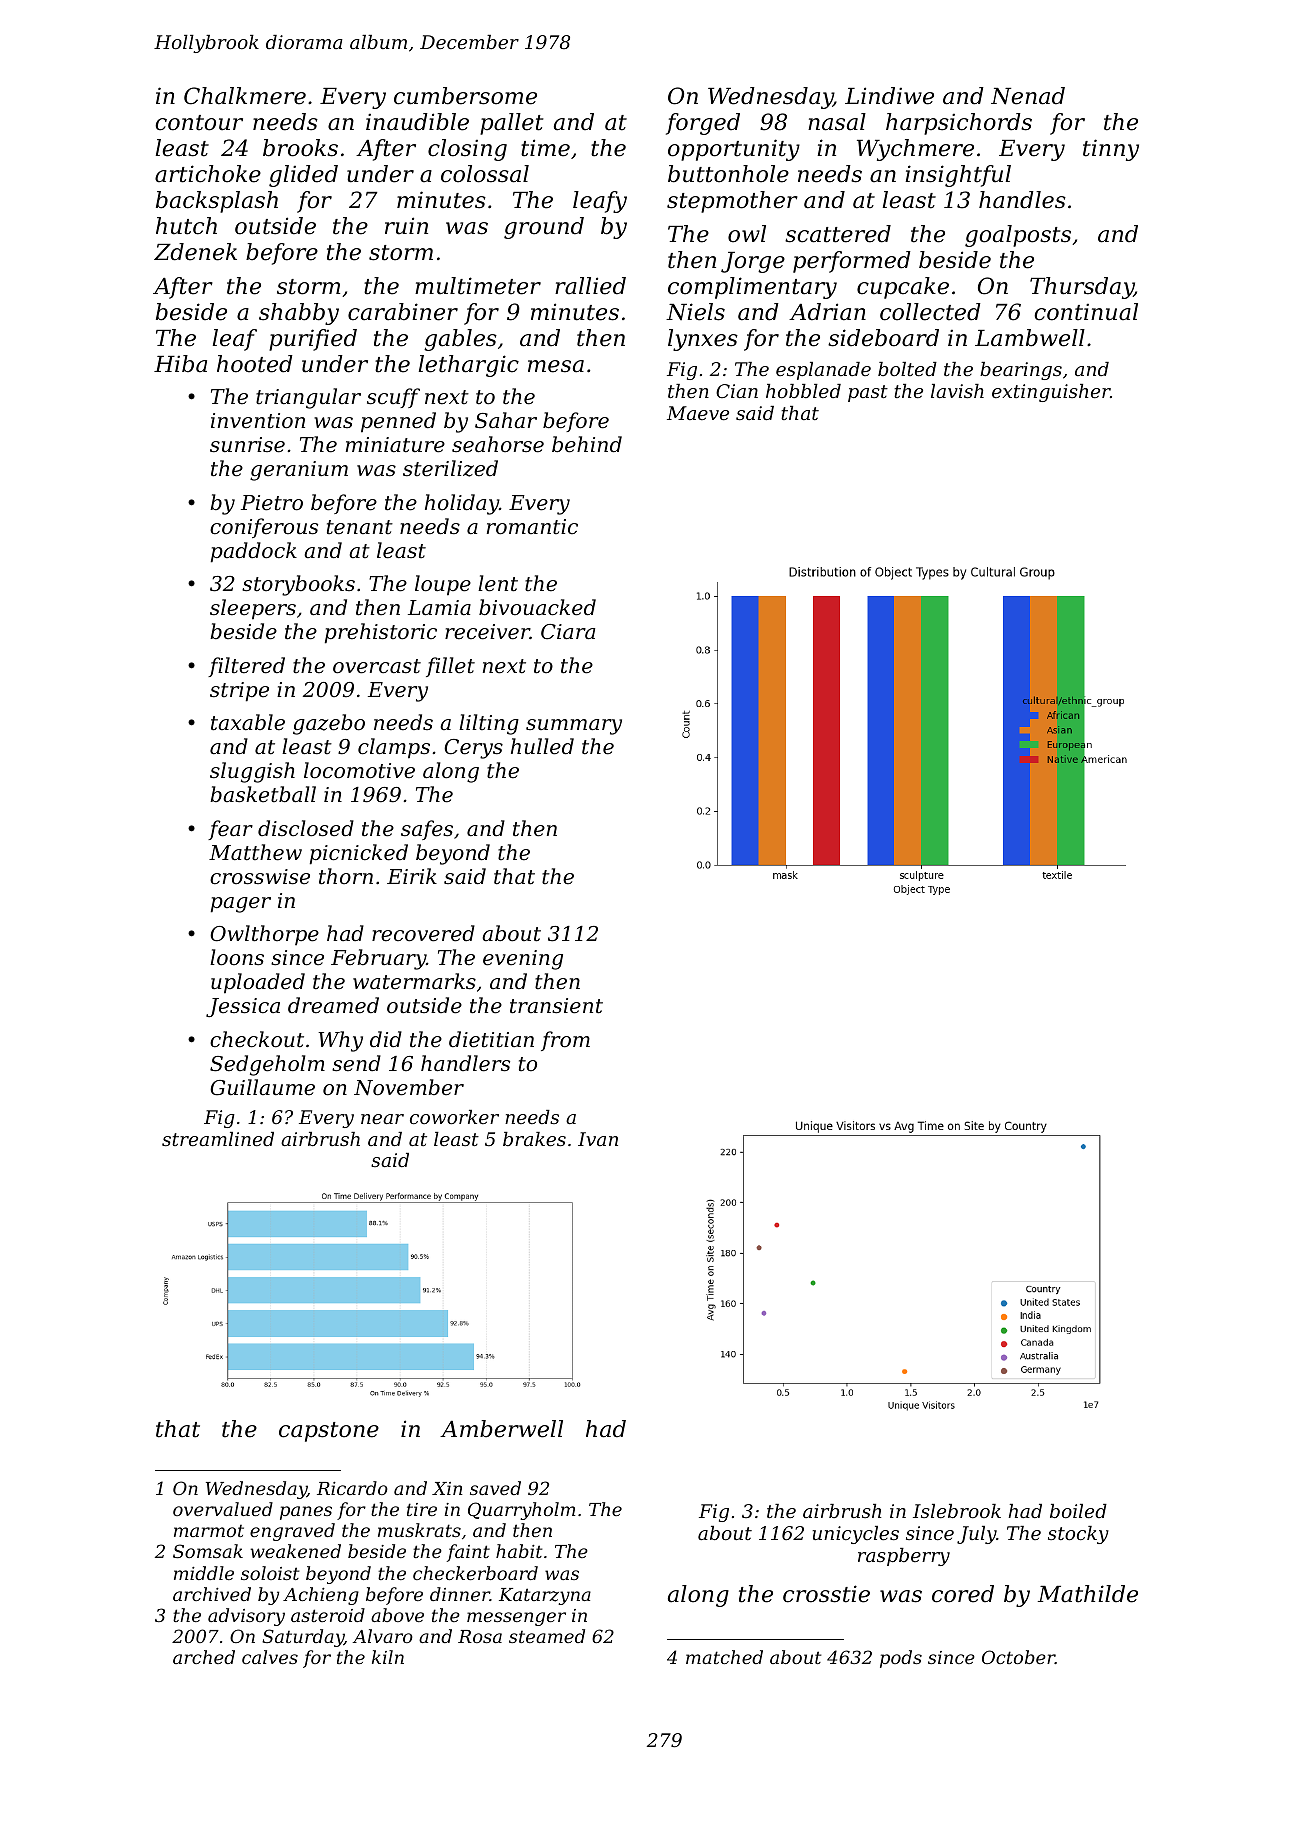 The height and width of the screenshot is (1830, 1294). What do you see at coordinates (204, 1657) in the screenshot?
I see `arched` at bounding box center [204, 1657].
